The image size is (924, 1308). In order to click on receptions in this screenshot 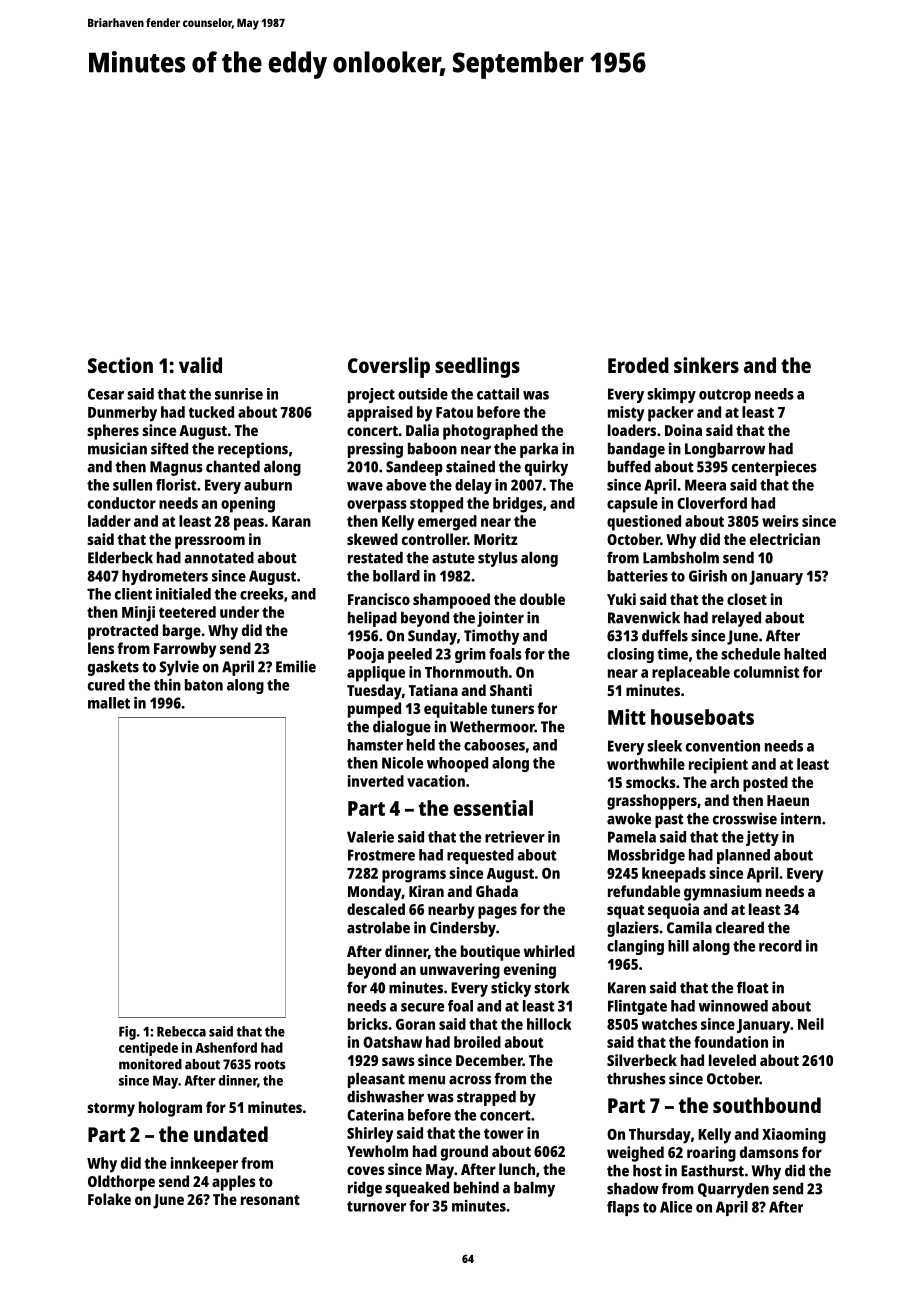, I will do `click(253, 450)`.
